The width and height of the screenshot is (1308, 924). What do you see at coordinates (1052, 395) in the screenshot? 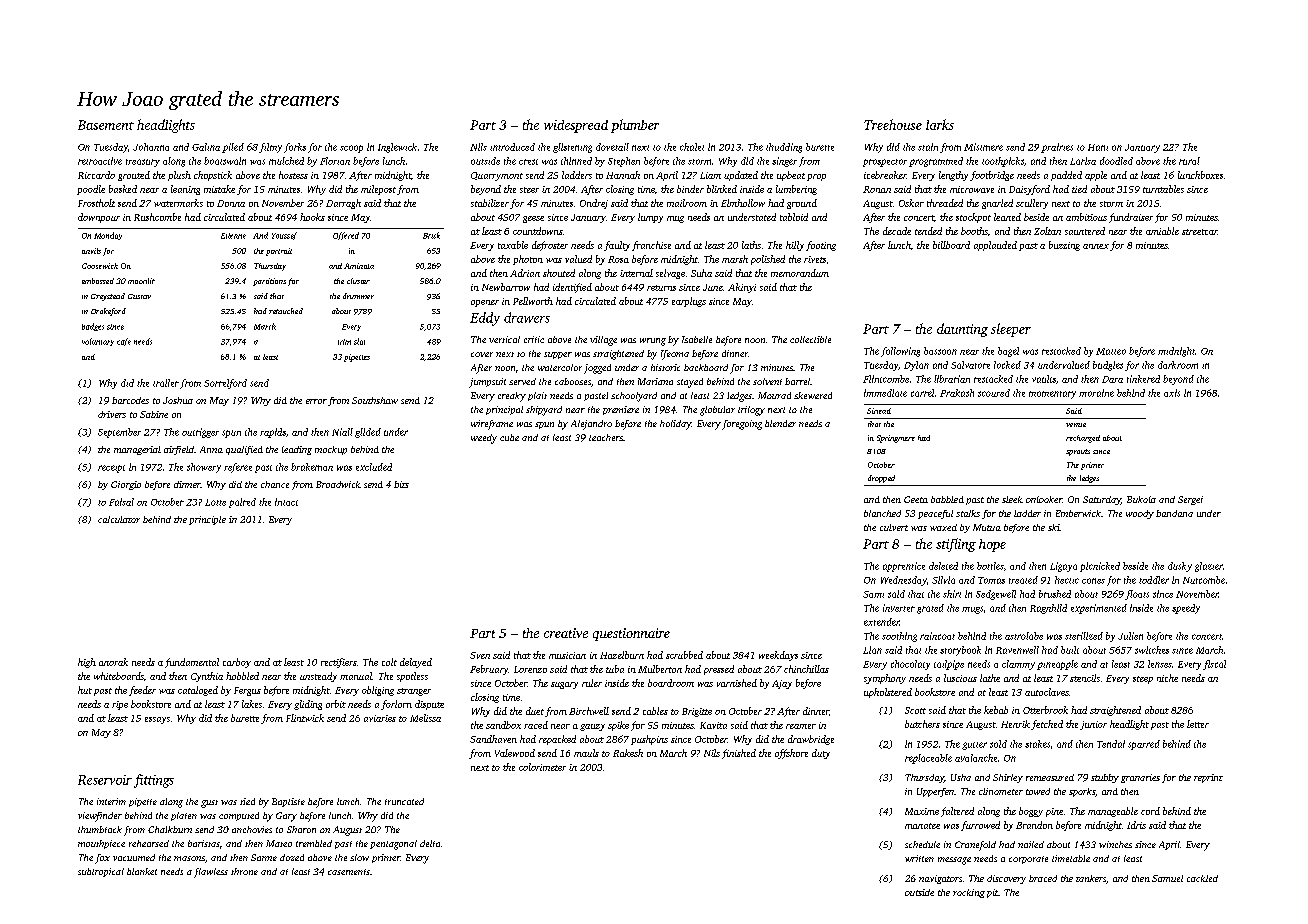
I see `momentary` at bounding box center [1052, 395].
